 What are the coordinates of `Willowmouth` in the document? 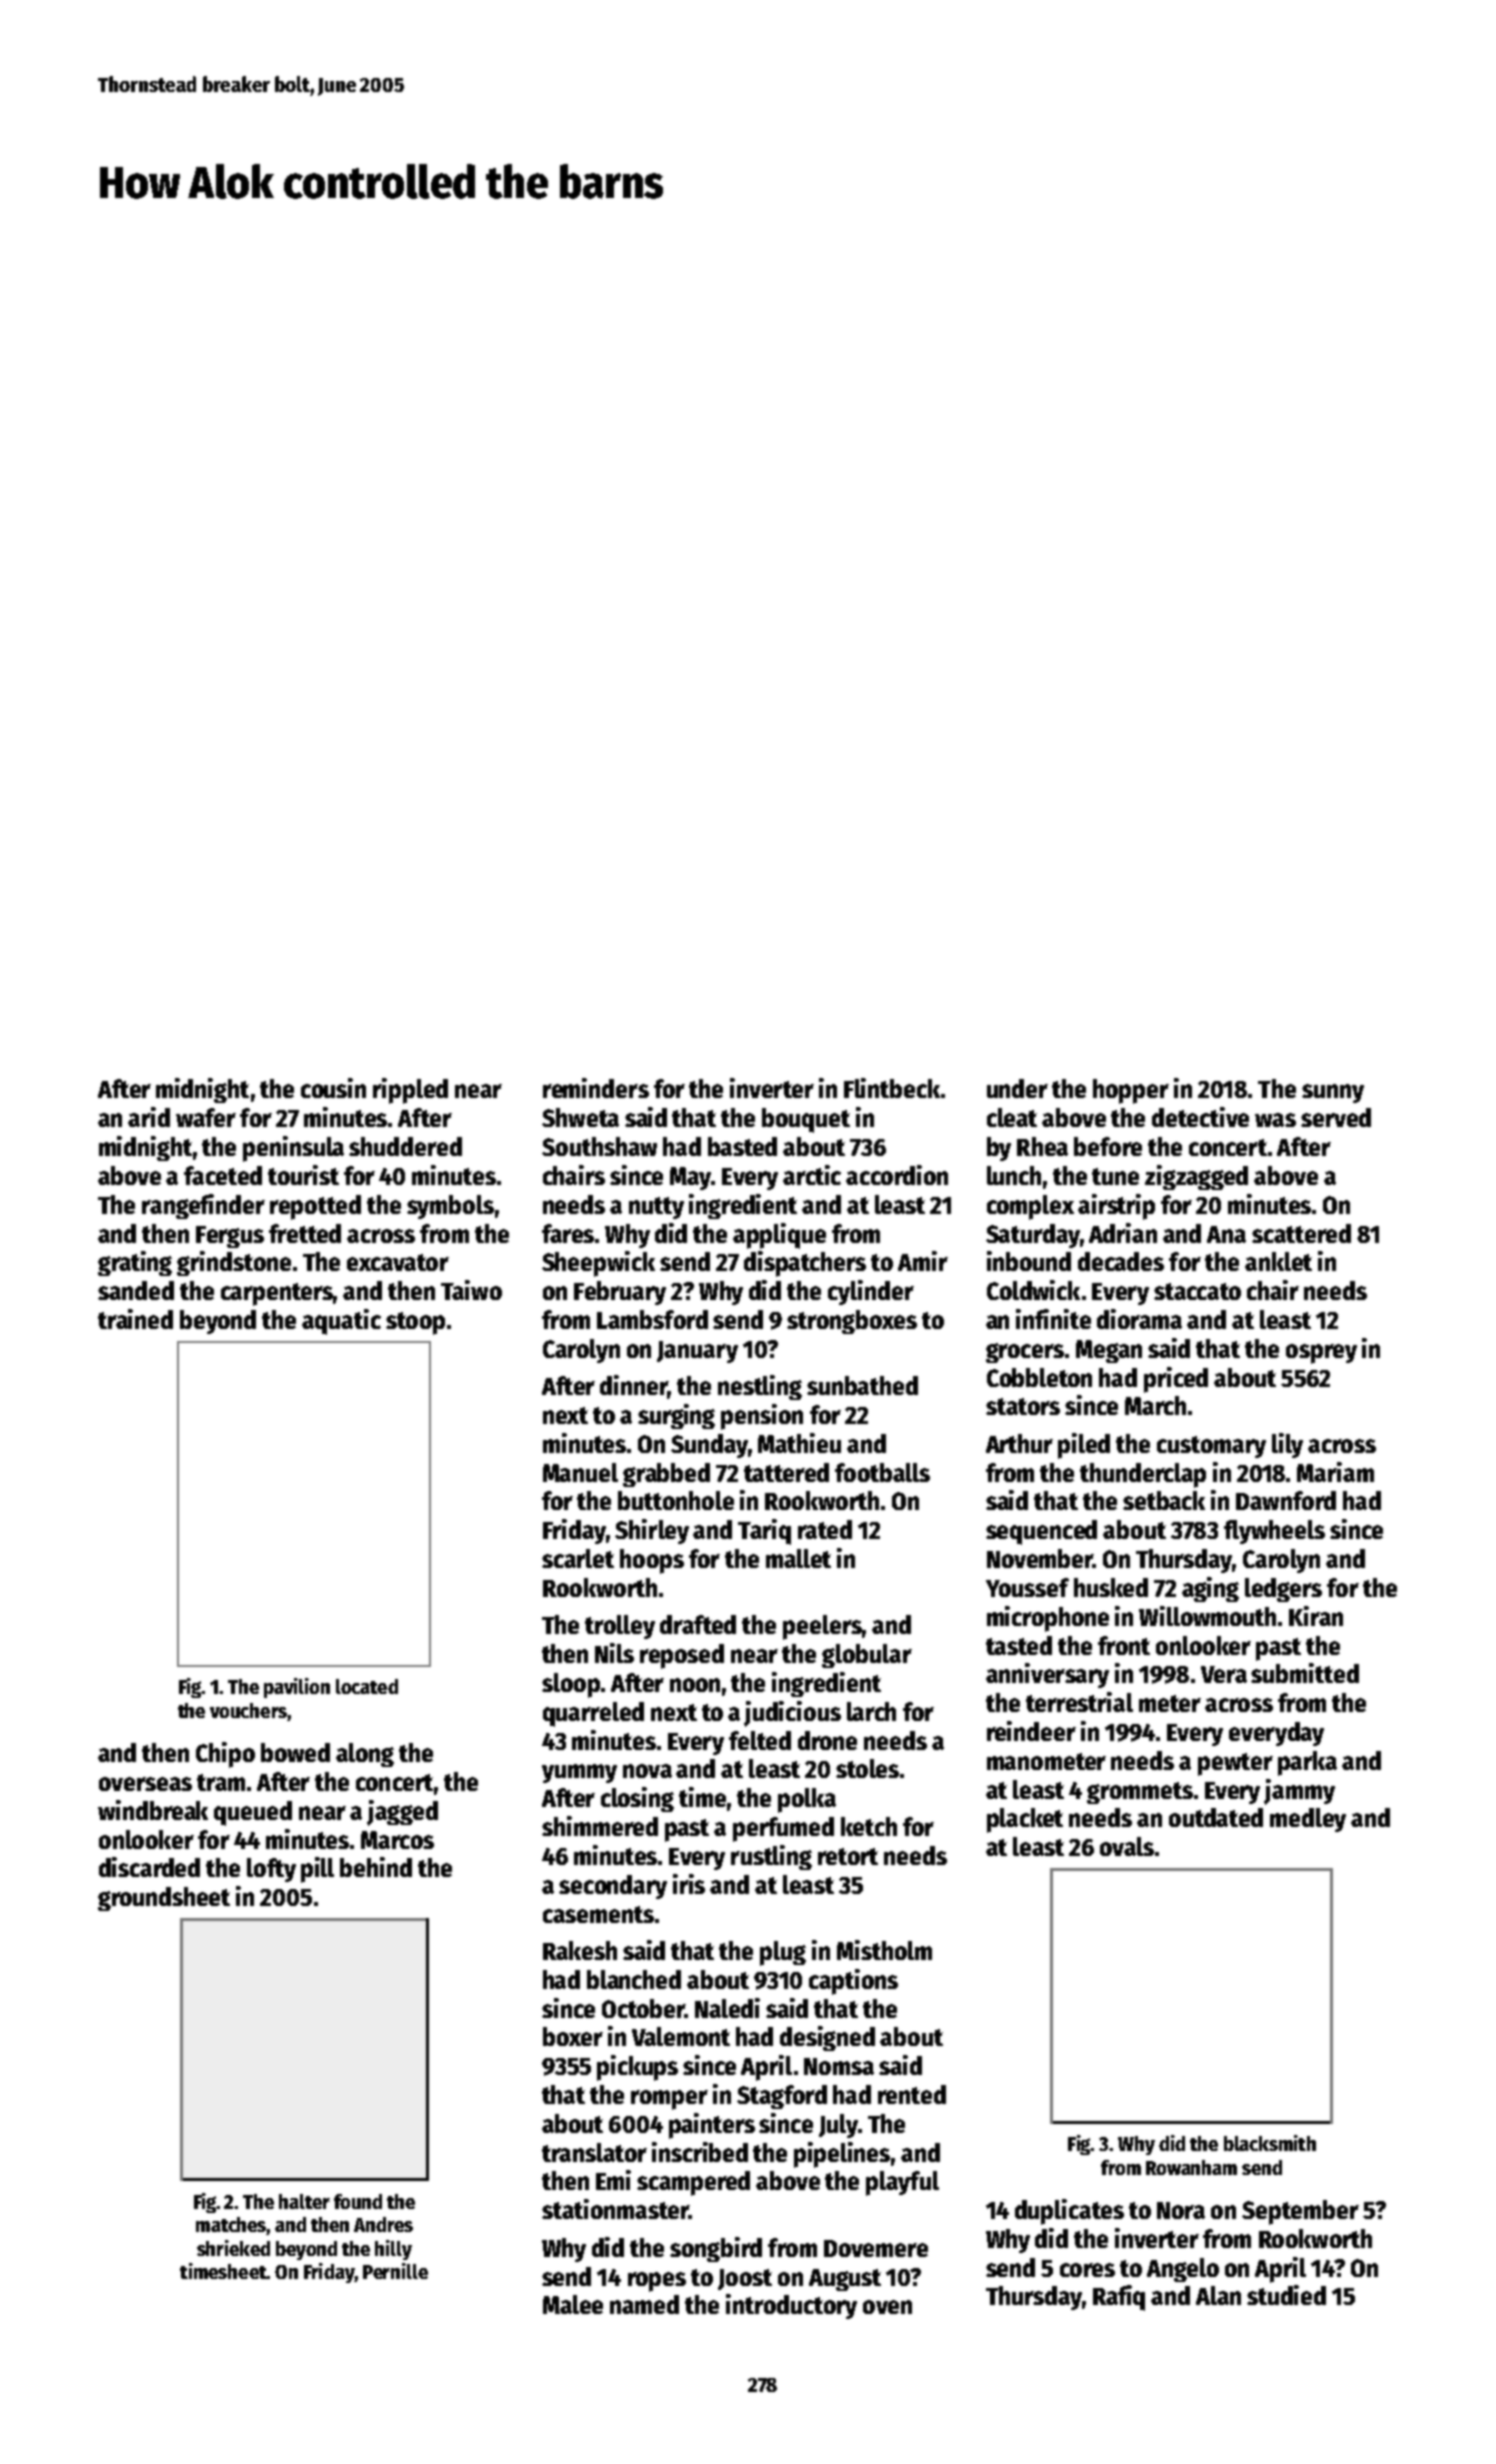 It's located at (1207, 1616).
